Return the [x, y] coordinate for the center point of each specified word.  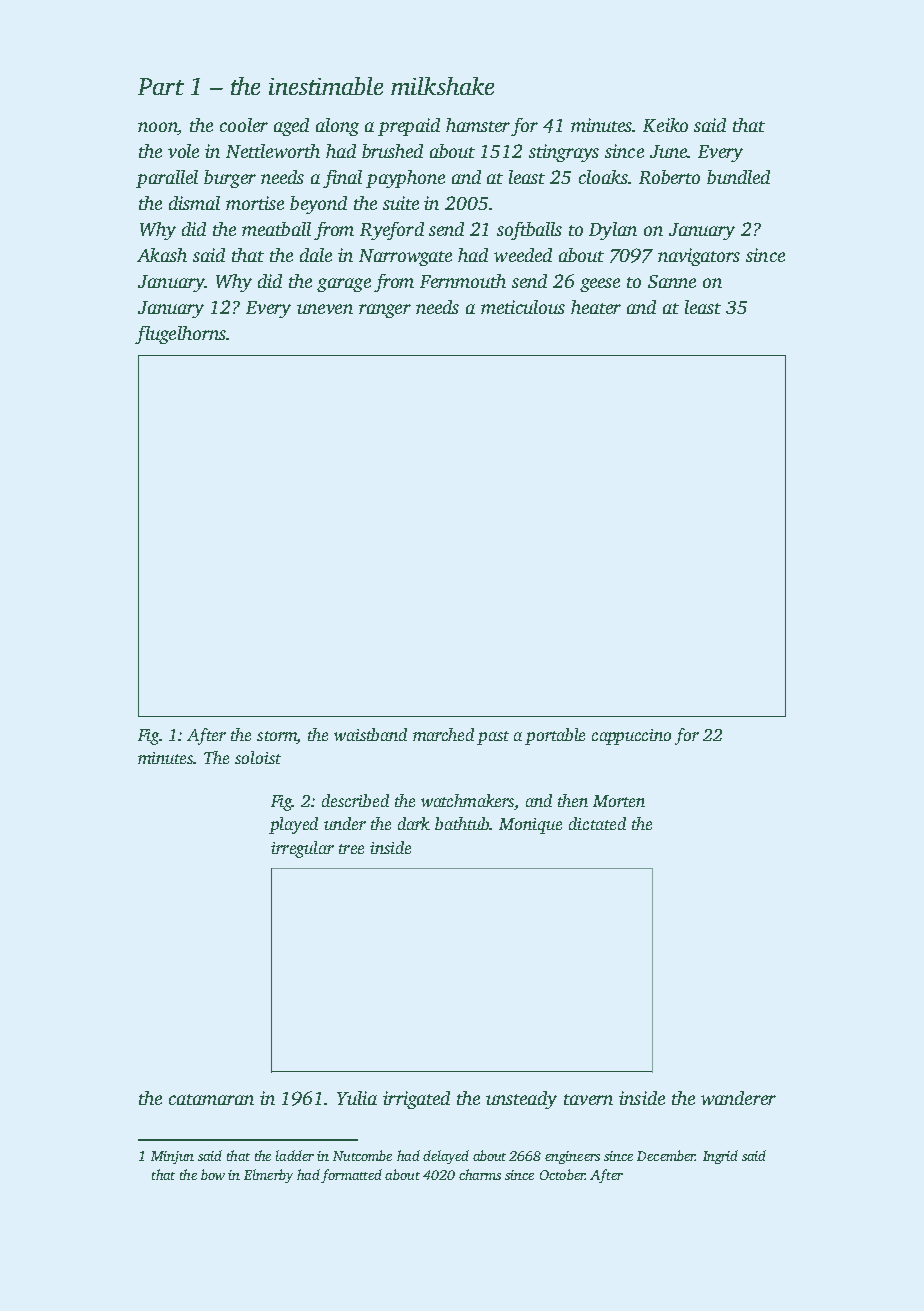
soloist [258, 757]
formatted [351, 1176]
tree [351, 849]
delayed [446, 1157]
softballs [529, 231]
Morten [619, 801]
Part [161, 86]
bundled [738, 177]
